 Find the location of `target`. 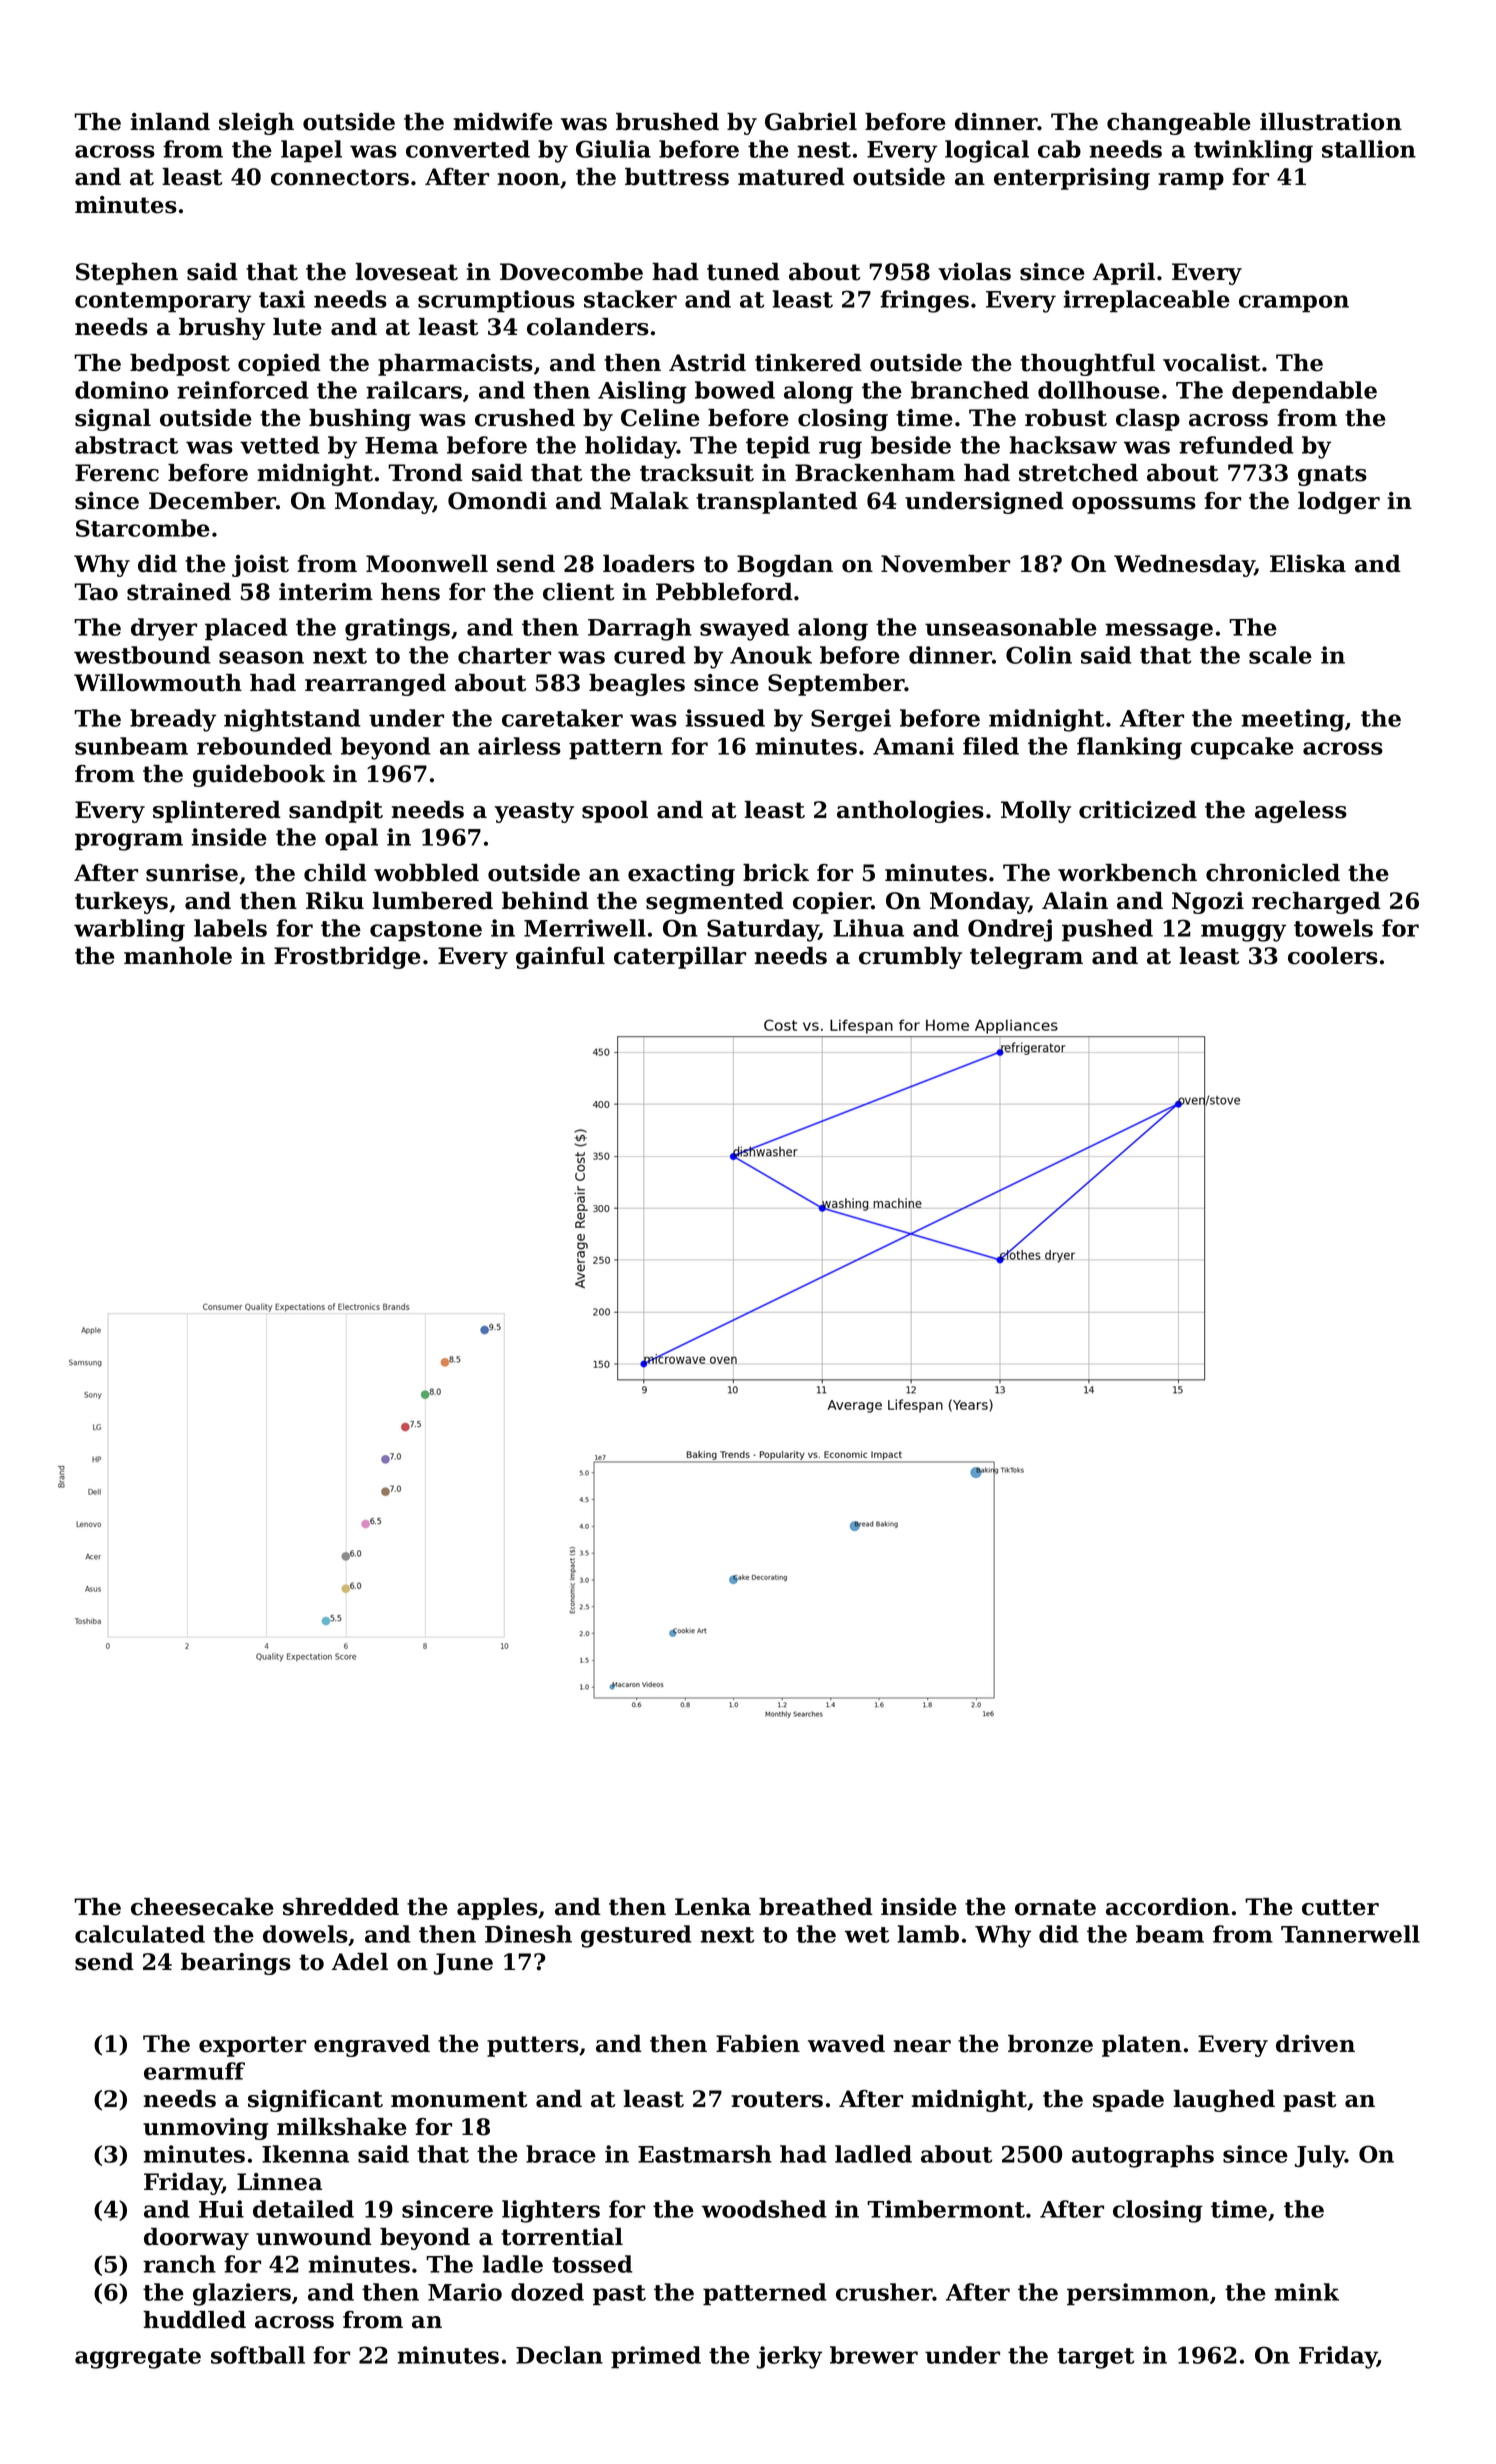

target is located at coordinates (1095, 2358).
